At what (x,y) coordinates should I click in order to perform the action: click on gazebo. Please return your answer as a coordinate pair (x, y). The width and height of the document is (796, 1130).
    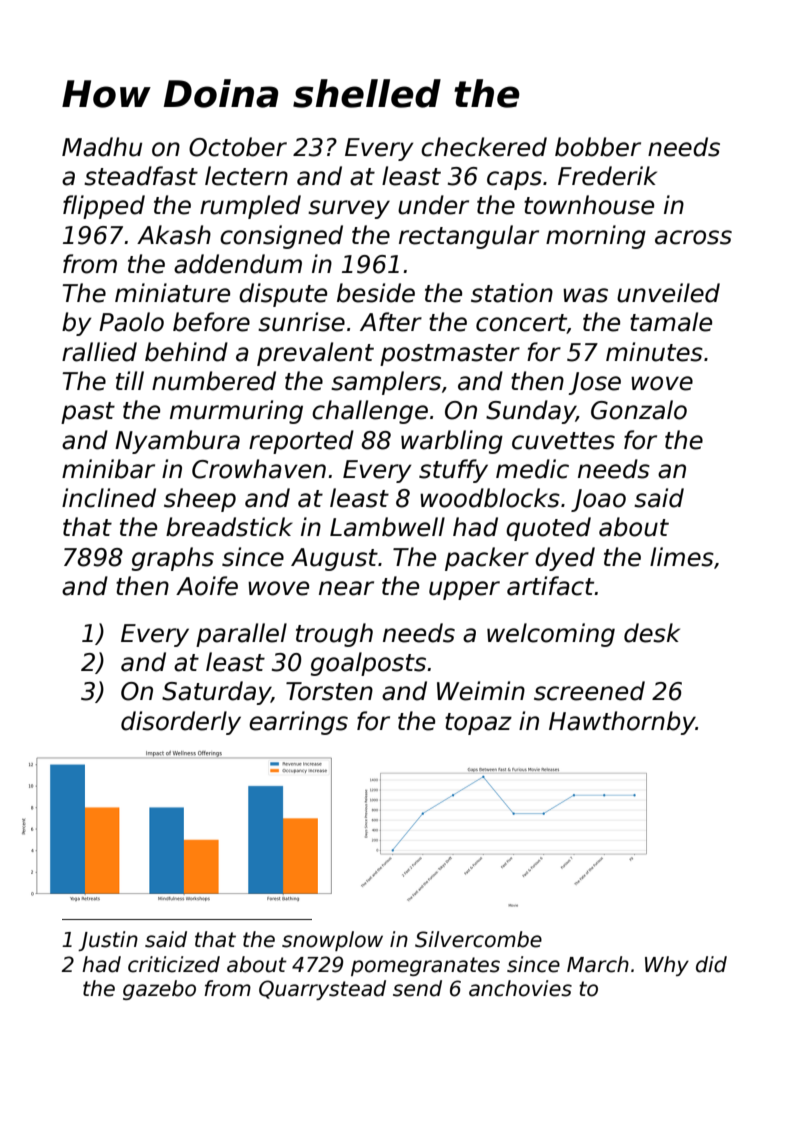
    Looking at the image, I should click on (159, 990).
